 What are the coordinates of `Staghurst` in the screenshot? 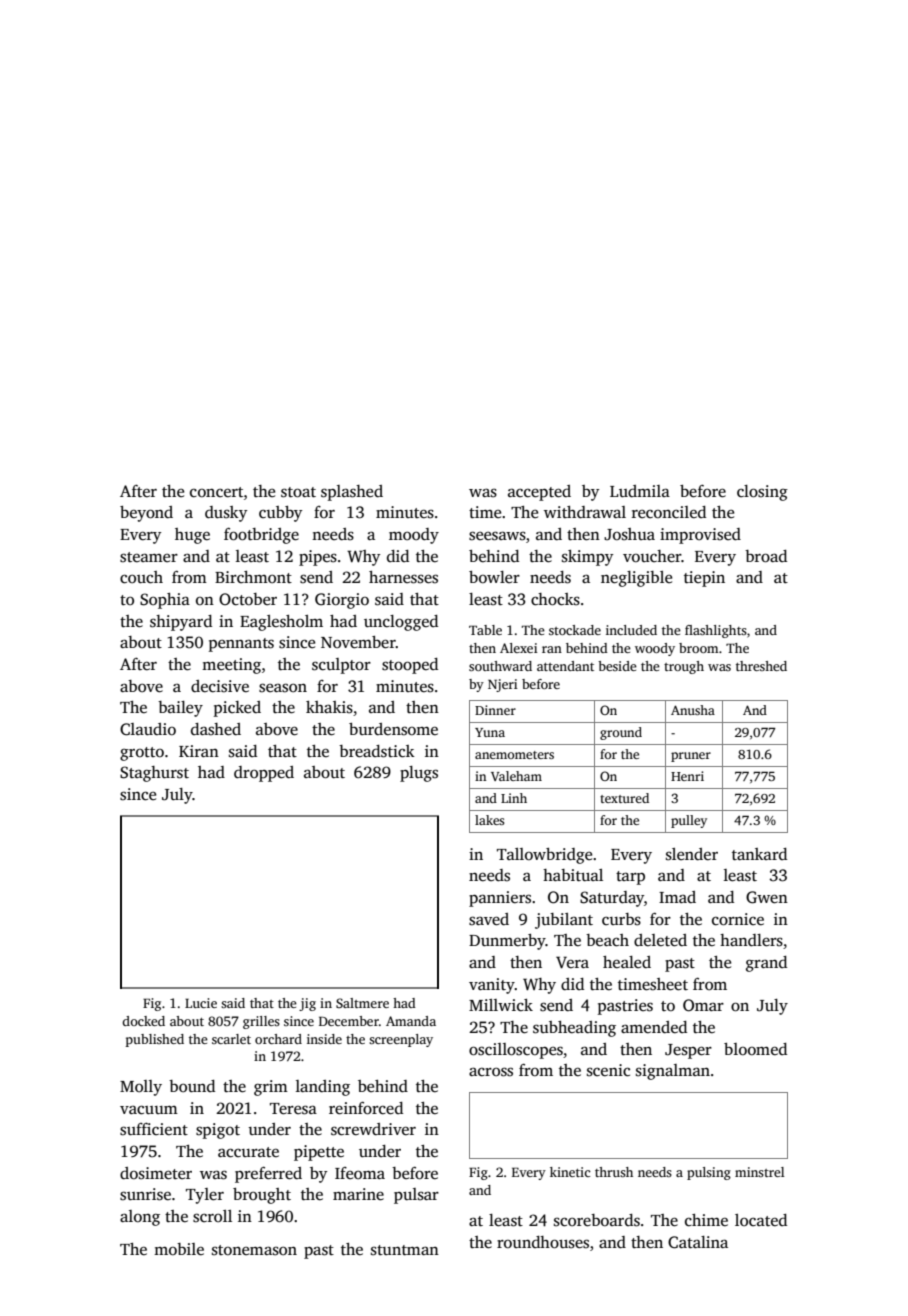 It's located at (154, 774).
